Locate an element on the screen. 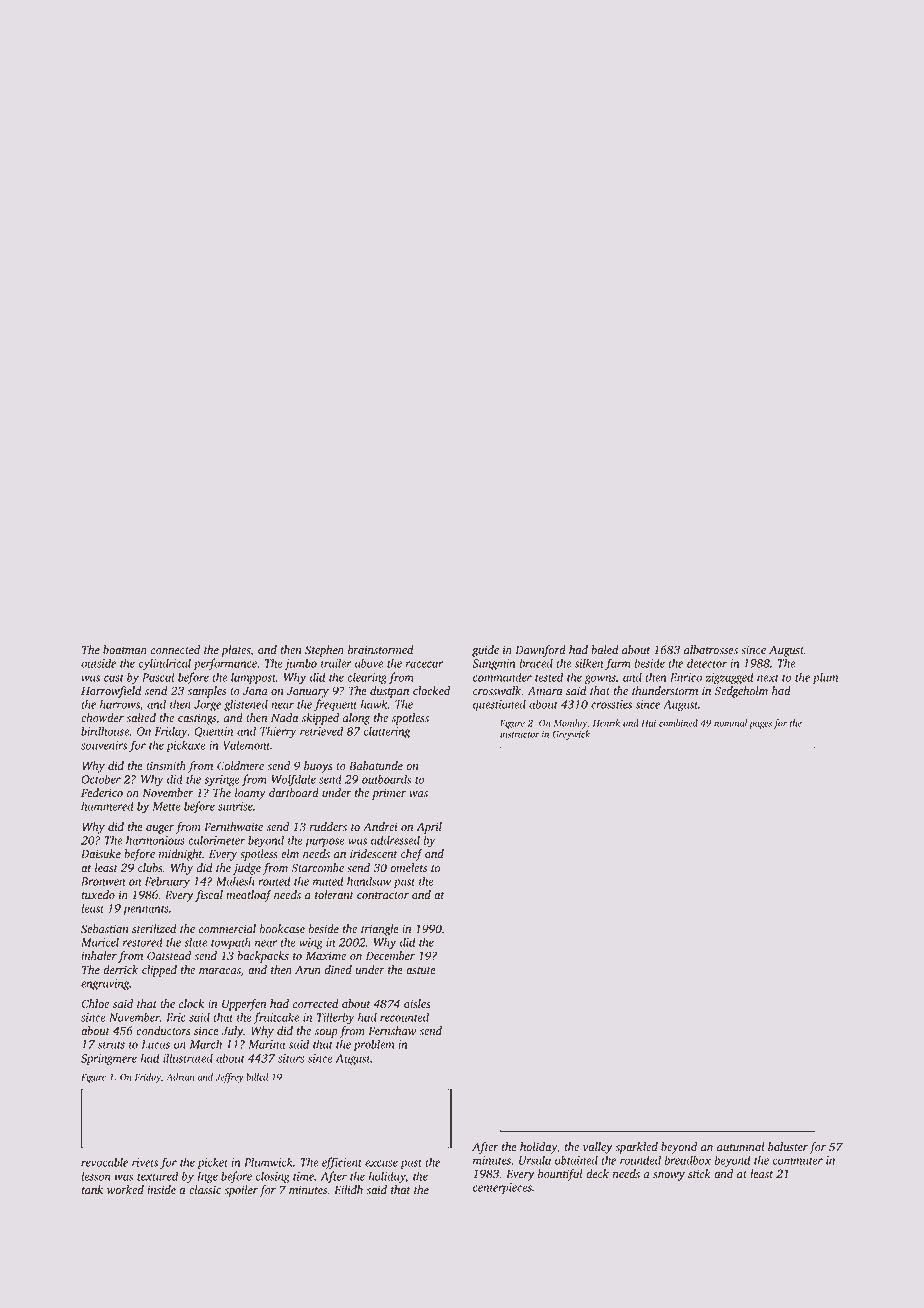  combined is located at coordinates (678, 723).
